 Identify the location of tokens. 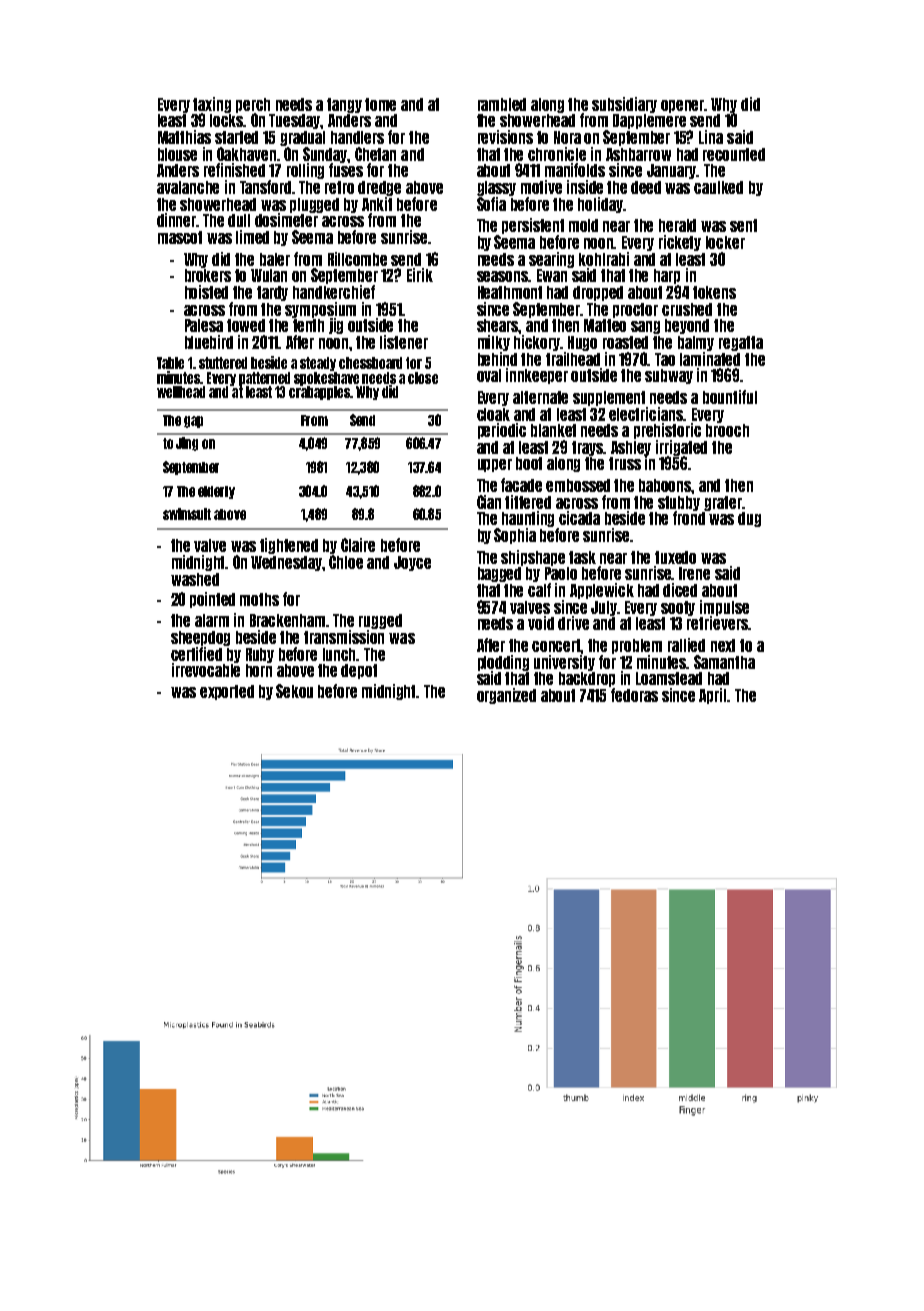
(714, 292).
